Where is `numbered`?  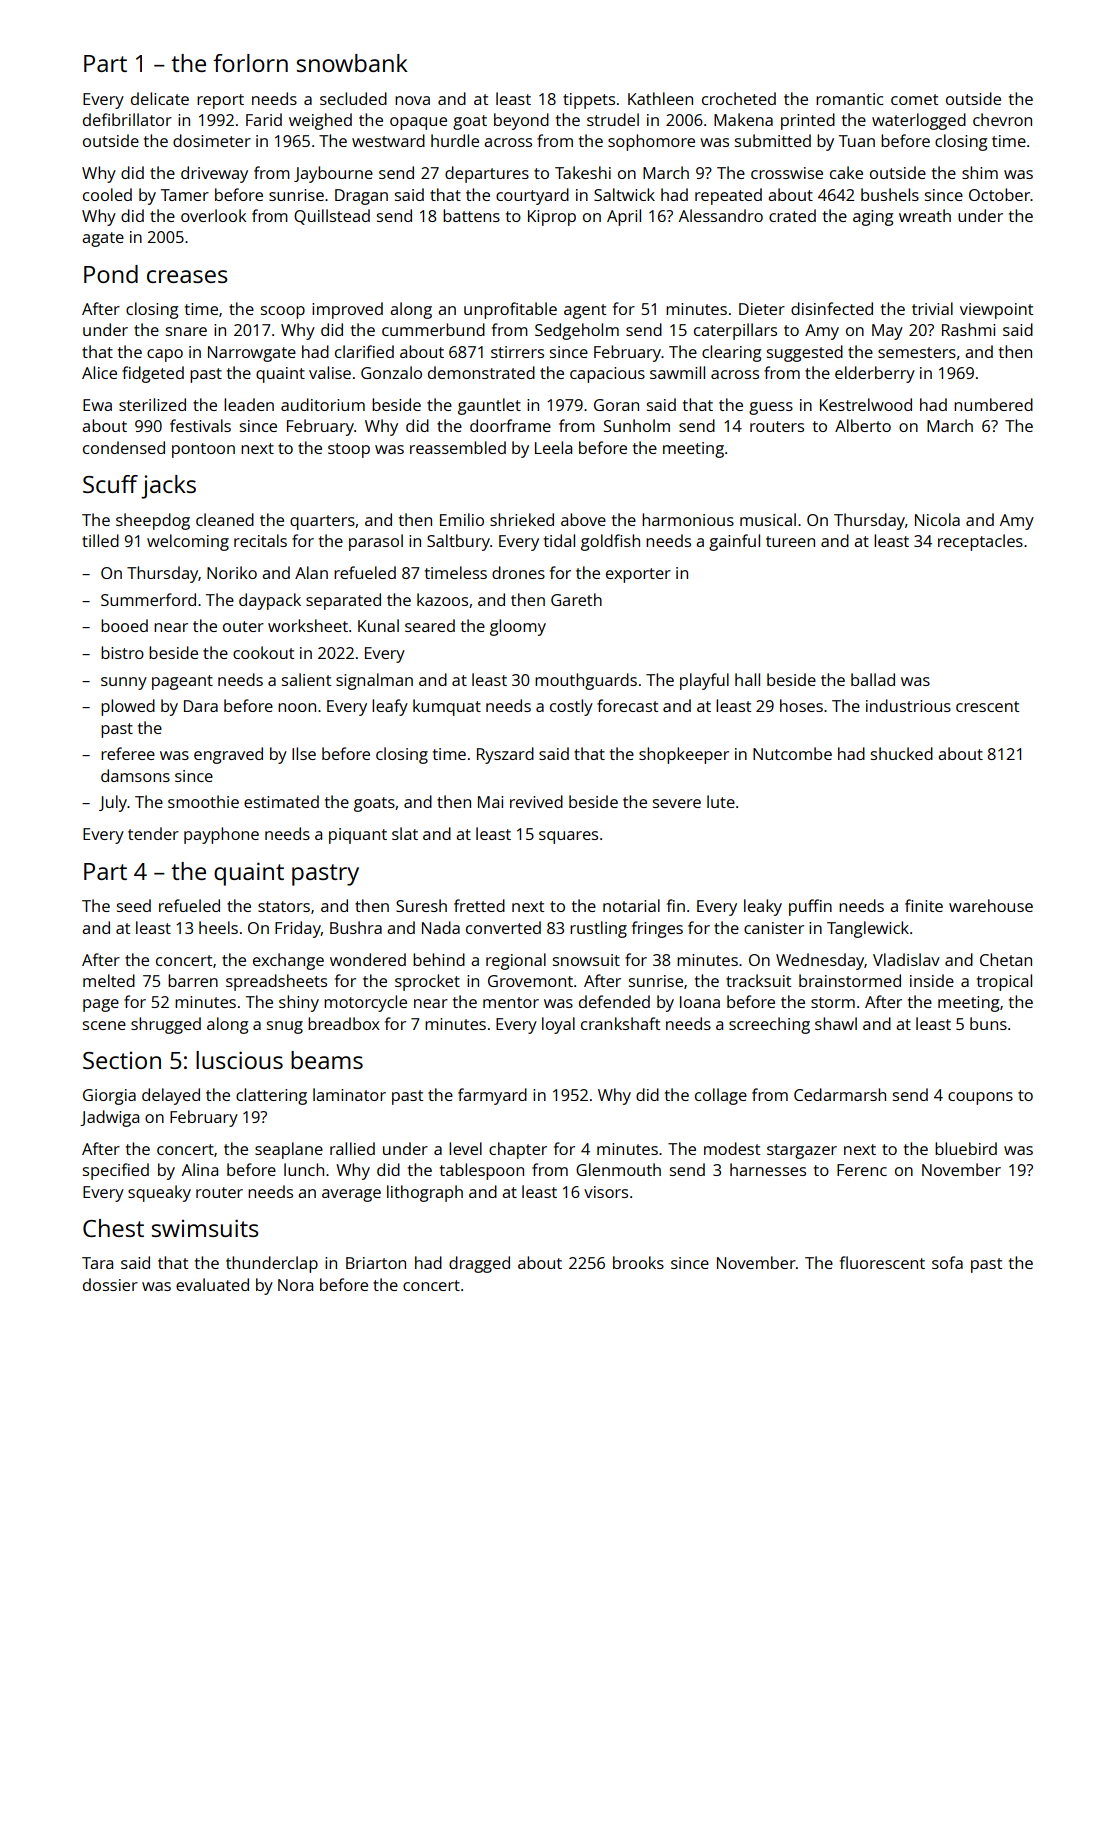
numbered is located at coordinates (993, 404).
